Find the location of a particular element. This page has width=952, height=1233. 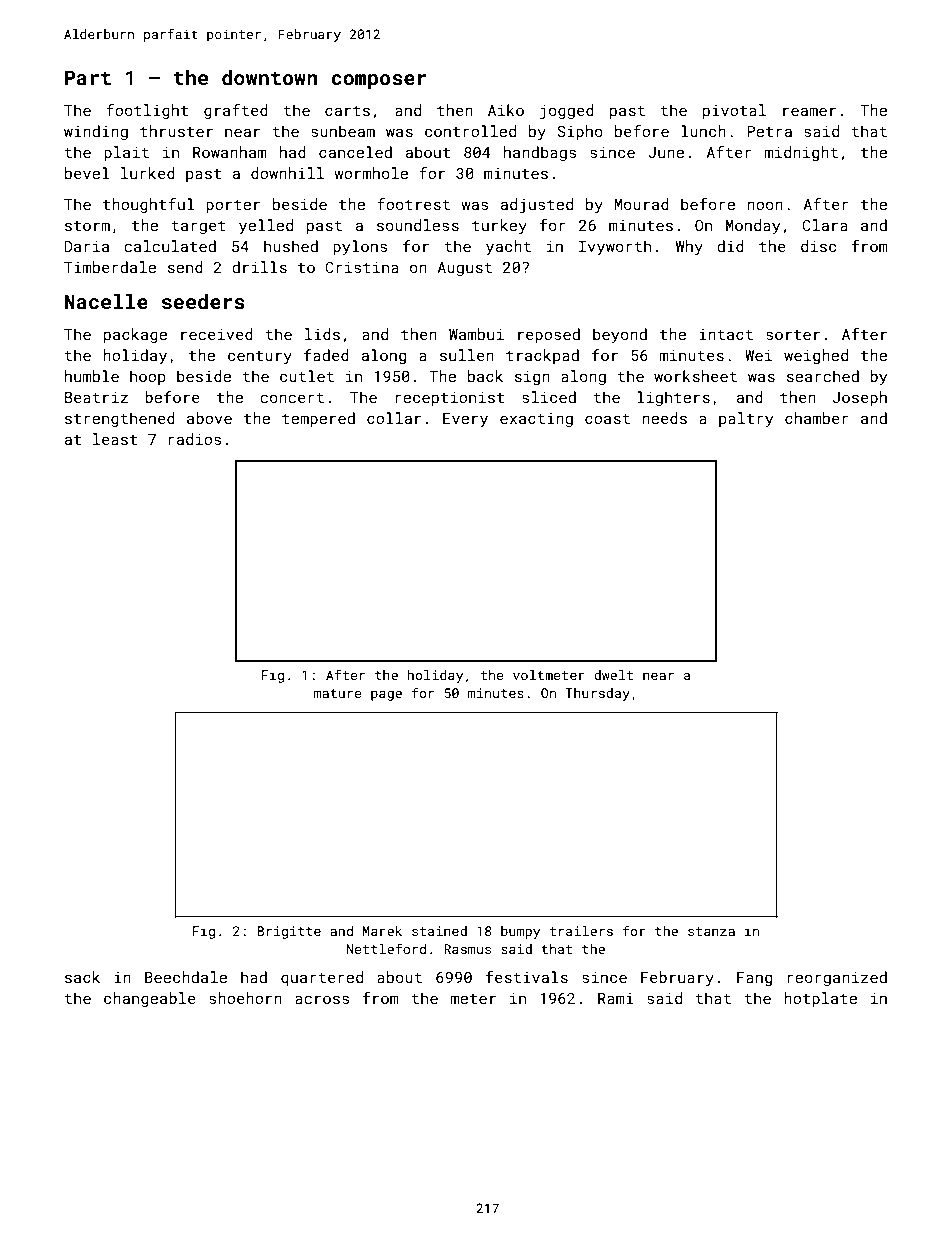

changeable is located at coordinates (150, 999).
